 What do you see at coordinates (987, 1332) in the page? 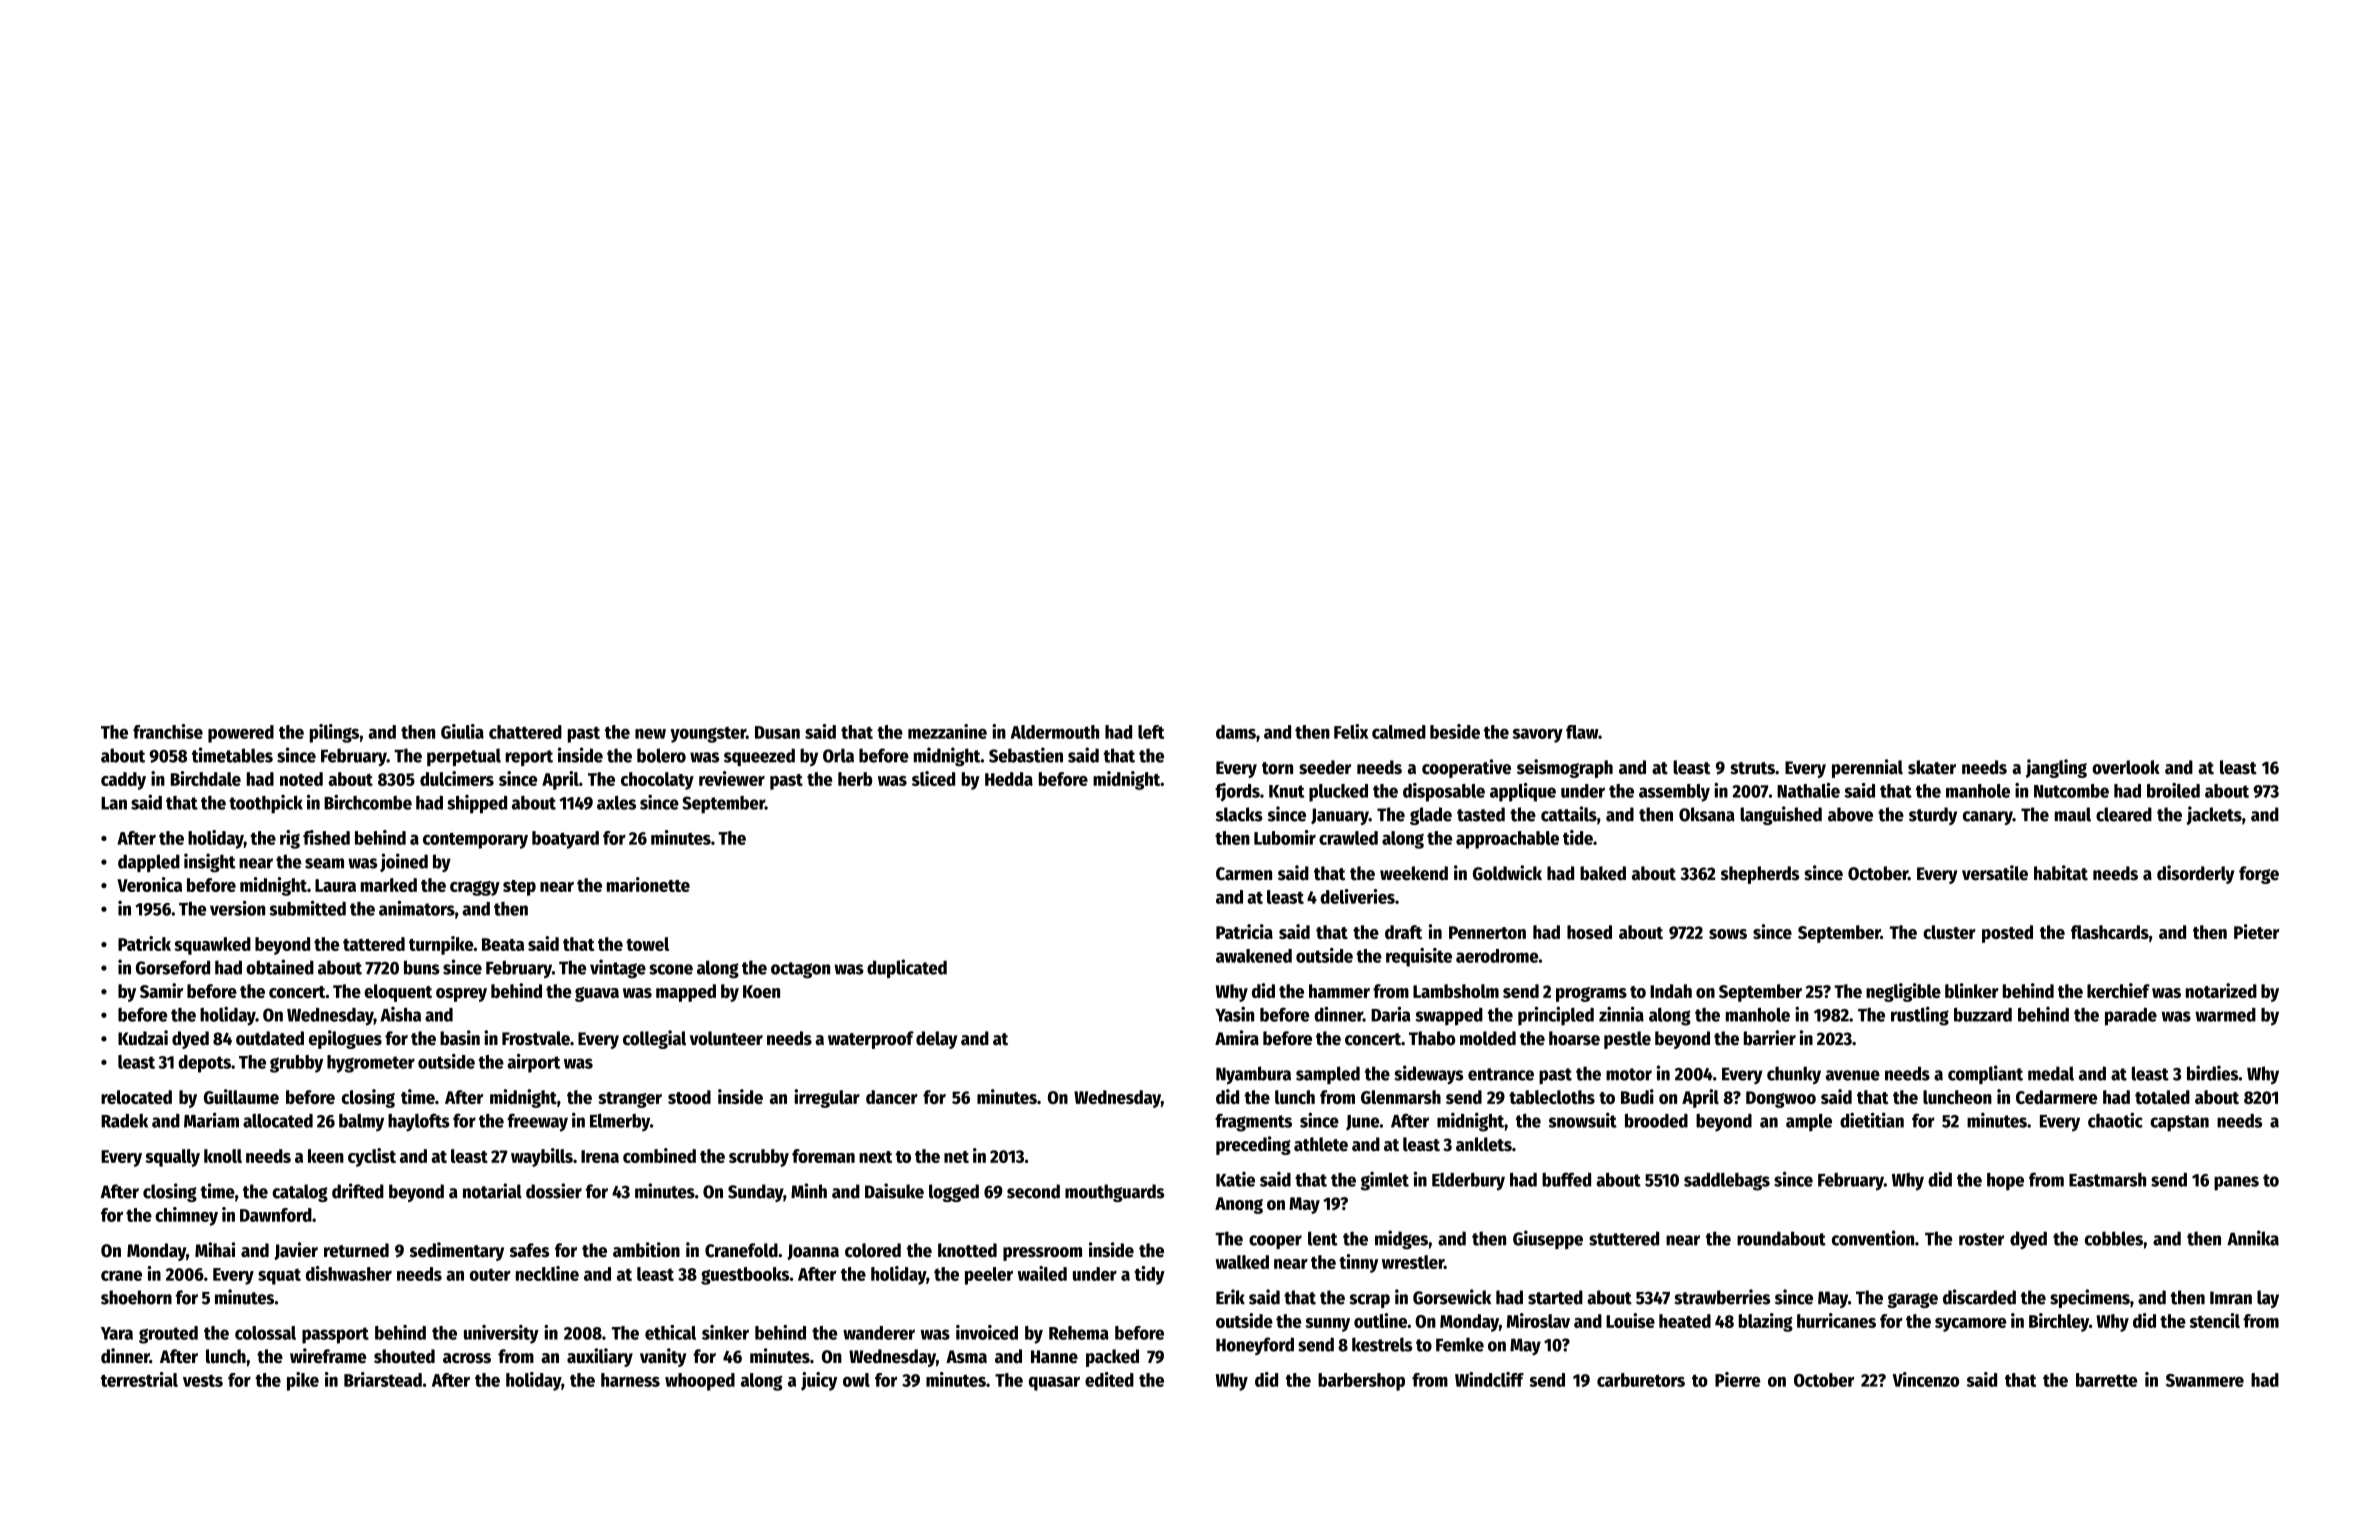
I see `invoiced` at bounding box center [987, 1332].
